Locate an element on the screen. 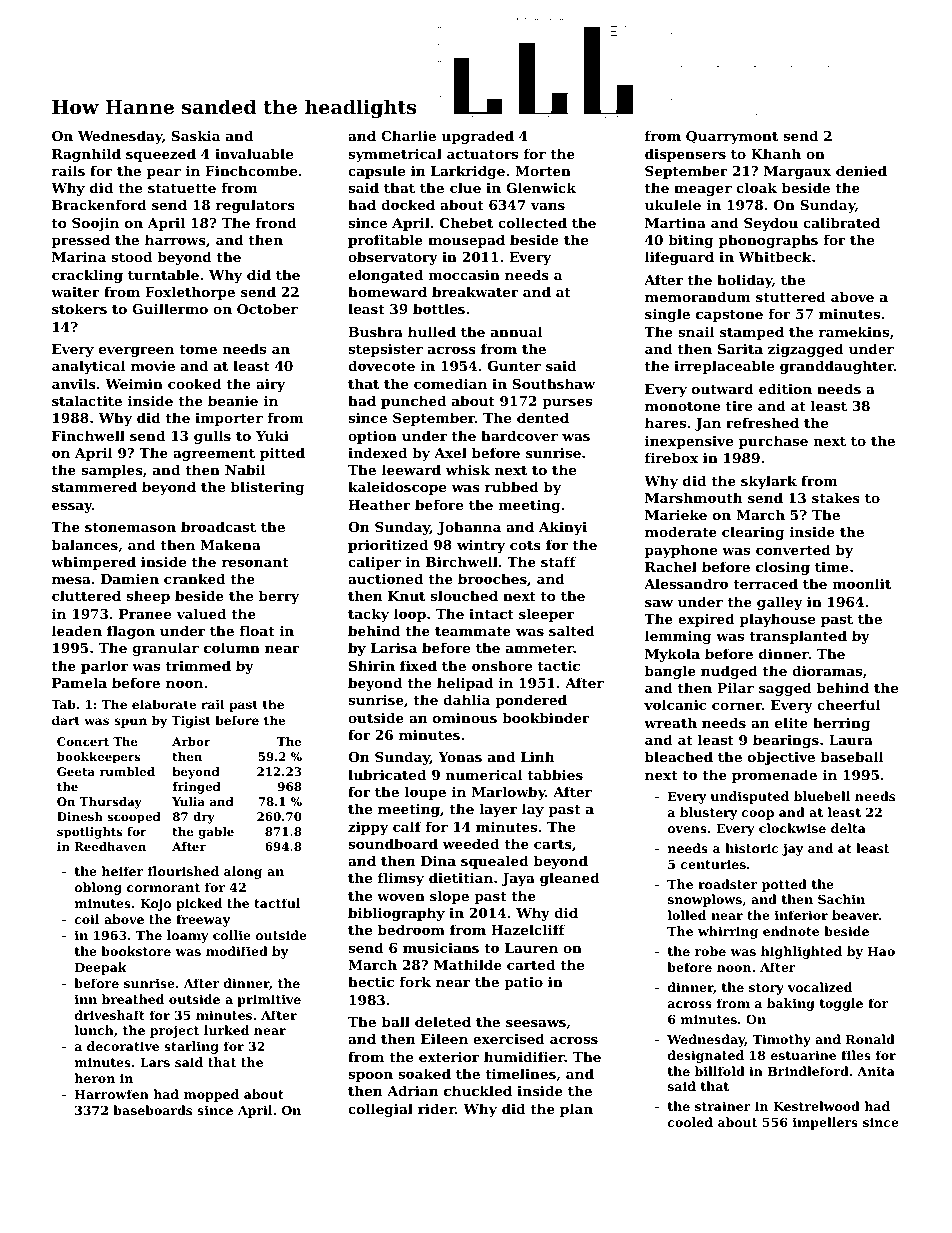 This screenshot has width=952, height=1233. indexed is located at coordinates (377, 452).
